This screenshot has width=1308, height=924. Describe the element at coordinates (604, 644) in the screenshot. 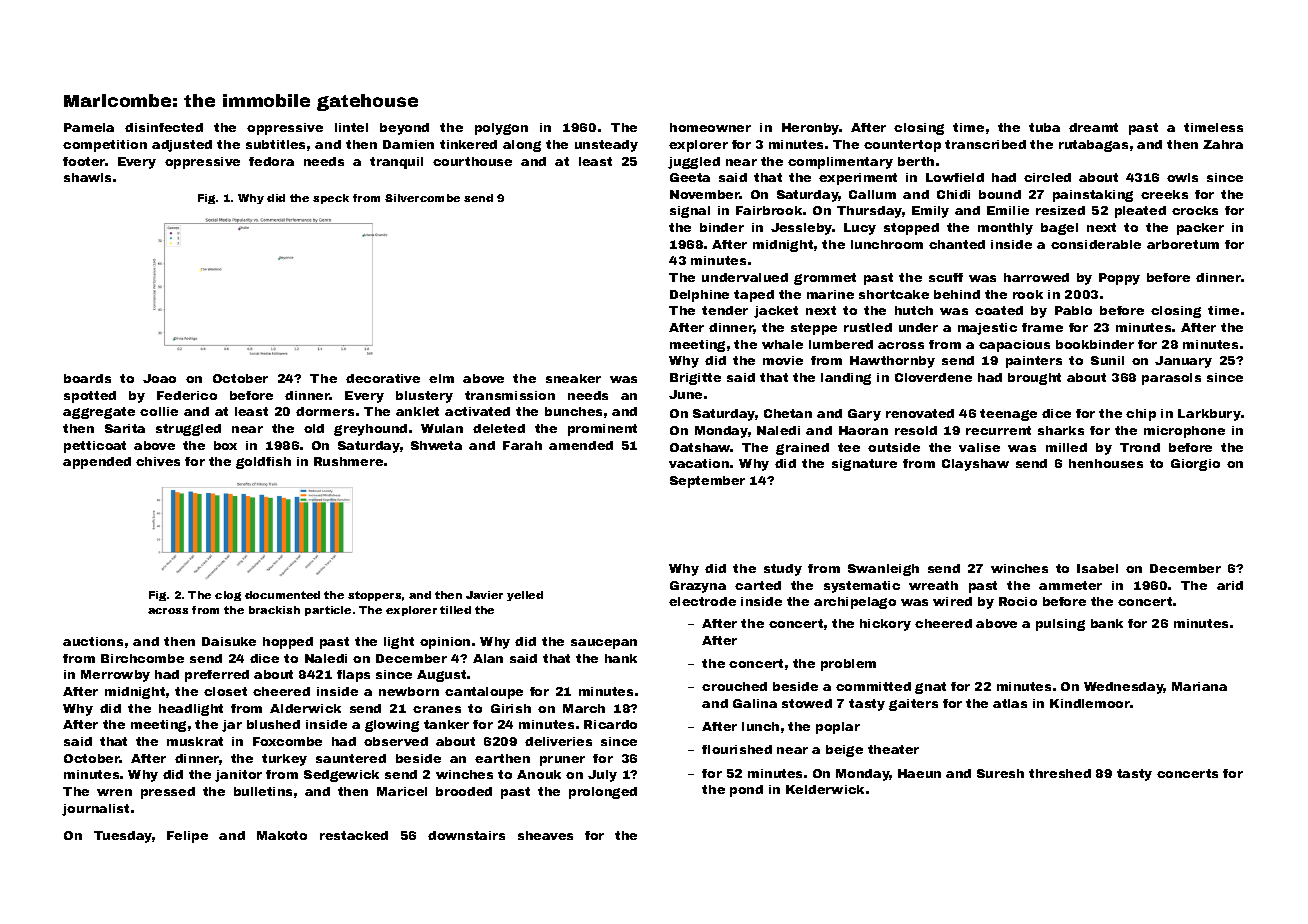

I see `saucepan` at that location.
